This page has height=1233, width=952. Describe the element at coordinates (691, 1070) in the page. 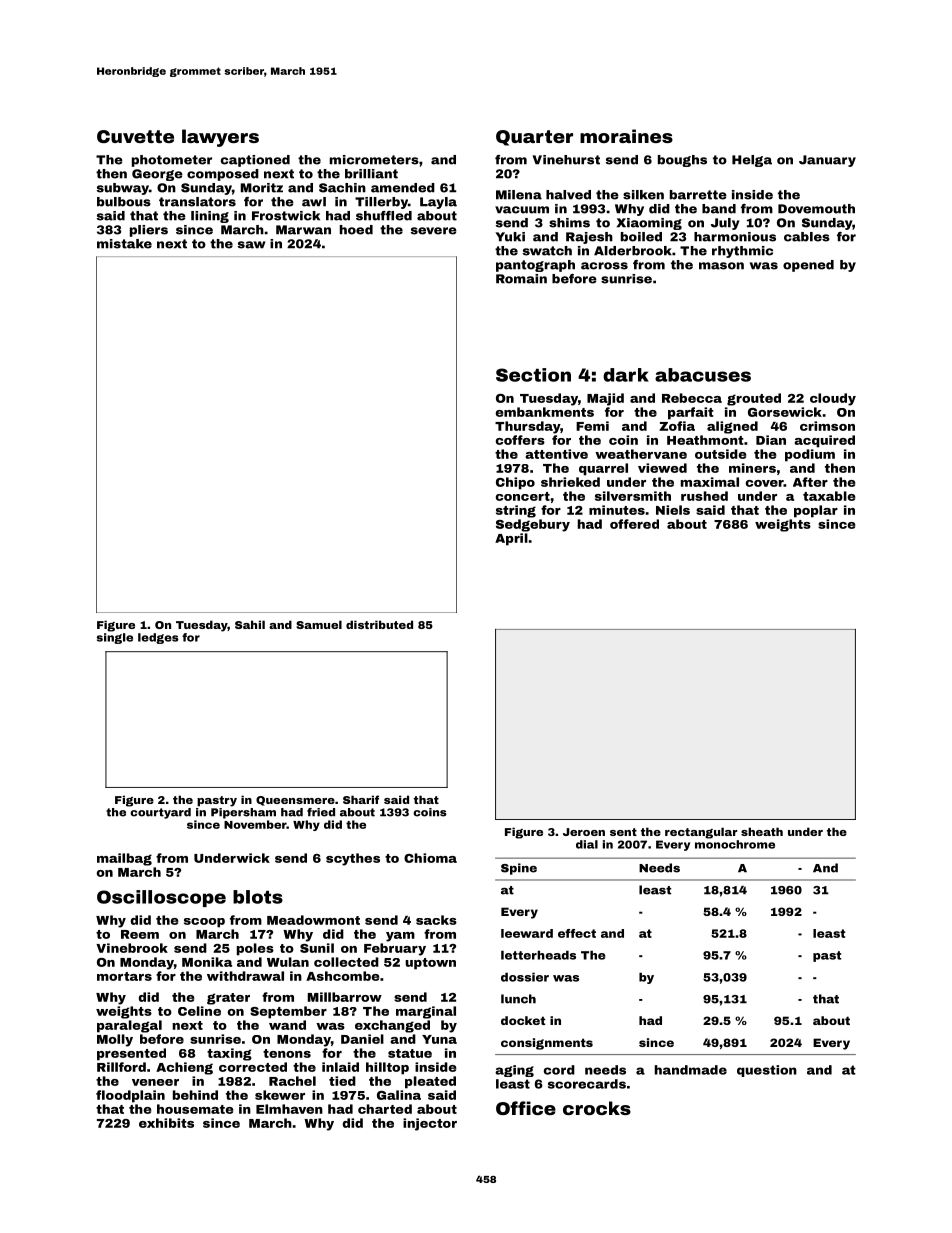

I see `handmade` at that location.
